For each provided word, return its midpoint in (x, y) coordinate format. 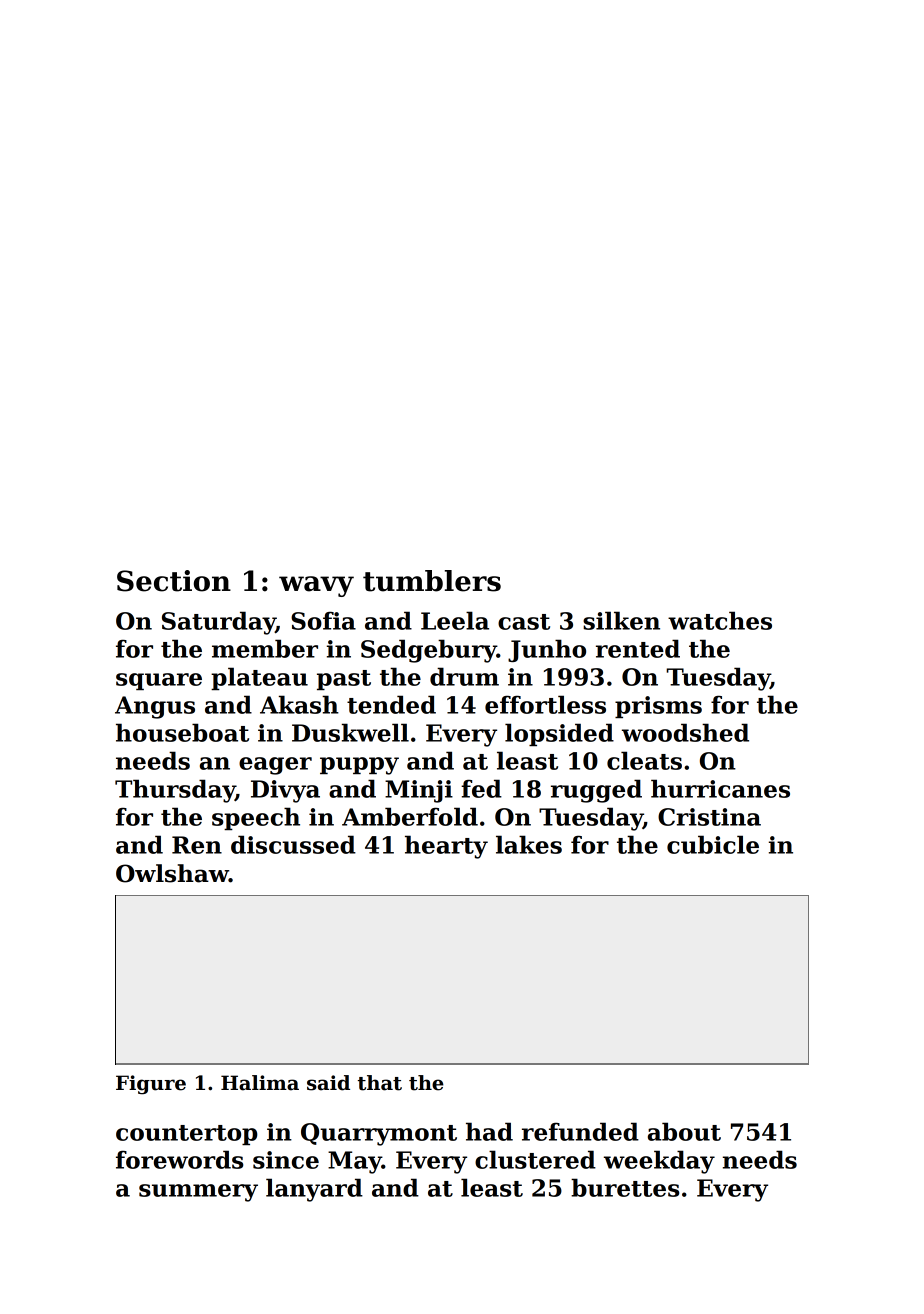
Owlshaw (172, 873)
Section (174, 581)
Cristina (709, 817)
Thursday (175, 791)
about (684, 1131)
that (380, 1083)
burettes (625, 1187)
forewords (179, 1159)
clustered (535, 1159)
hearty (446, 847)
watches (720, 620)
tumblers (432, 581)
